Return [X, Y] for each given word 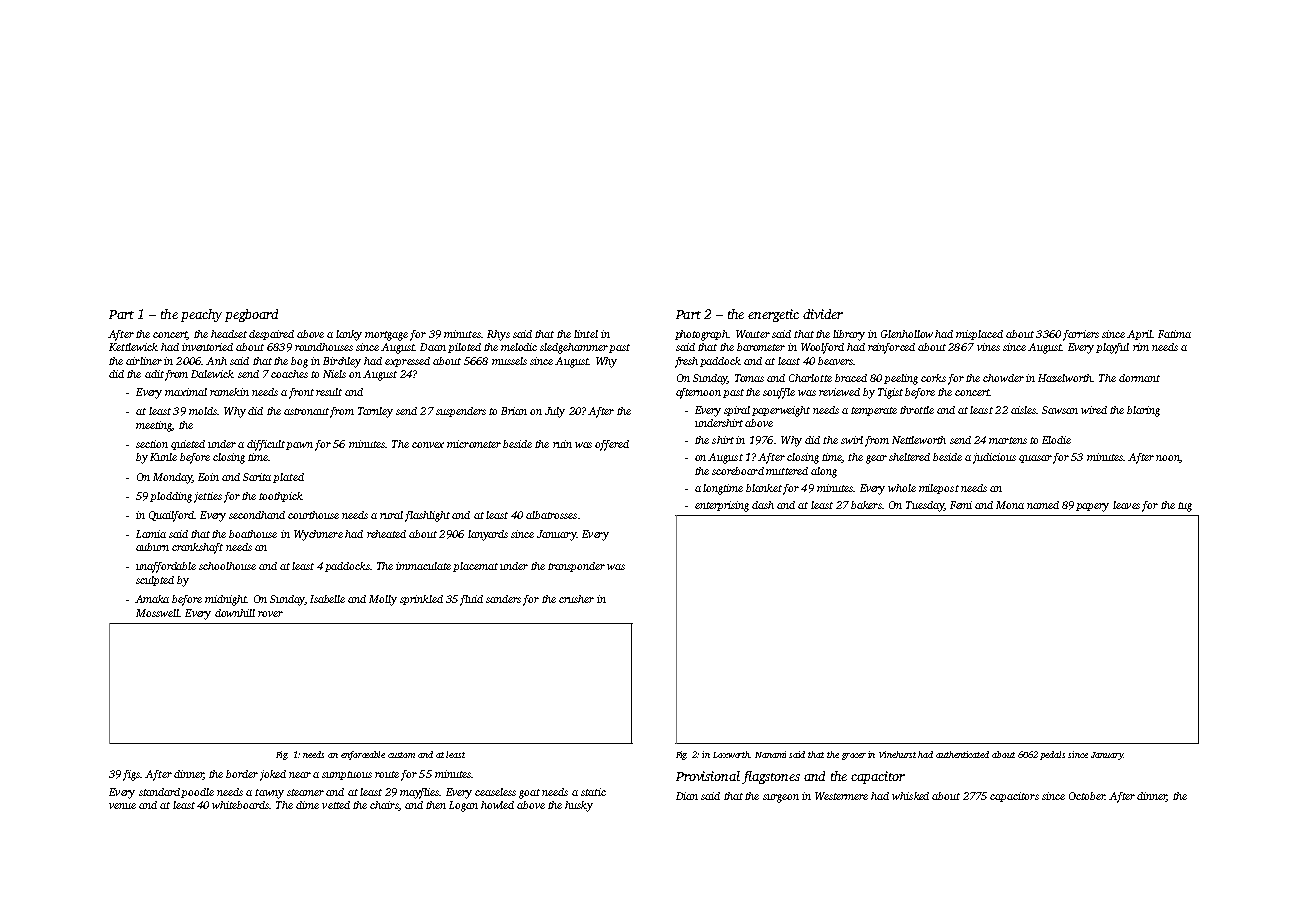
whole [902, 488]
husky [579, 806]
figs [132, 775]
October [1087, 796]
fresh [686, 362]
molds [203, 411]
